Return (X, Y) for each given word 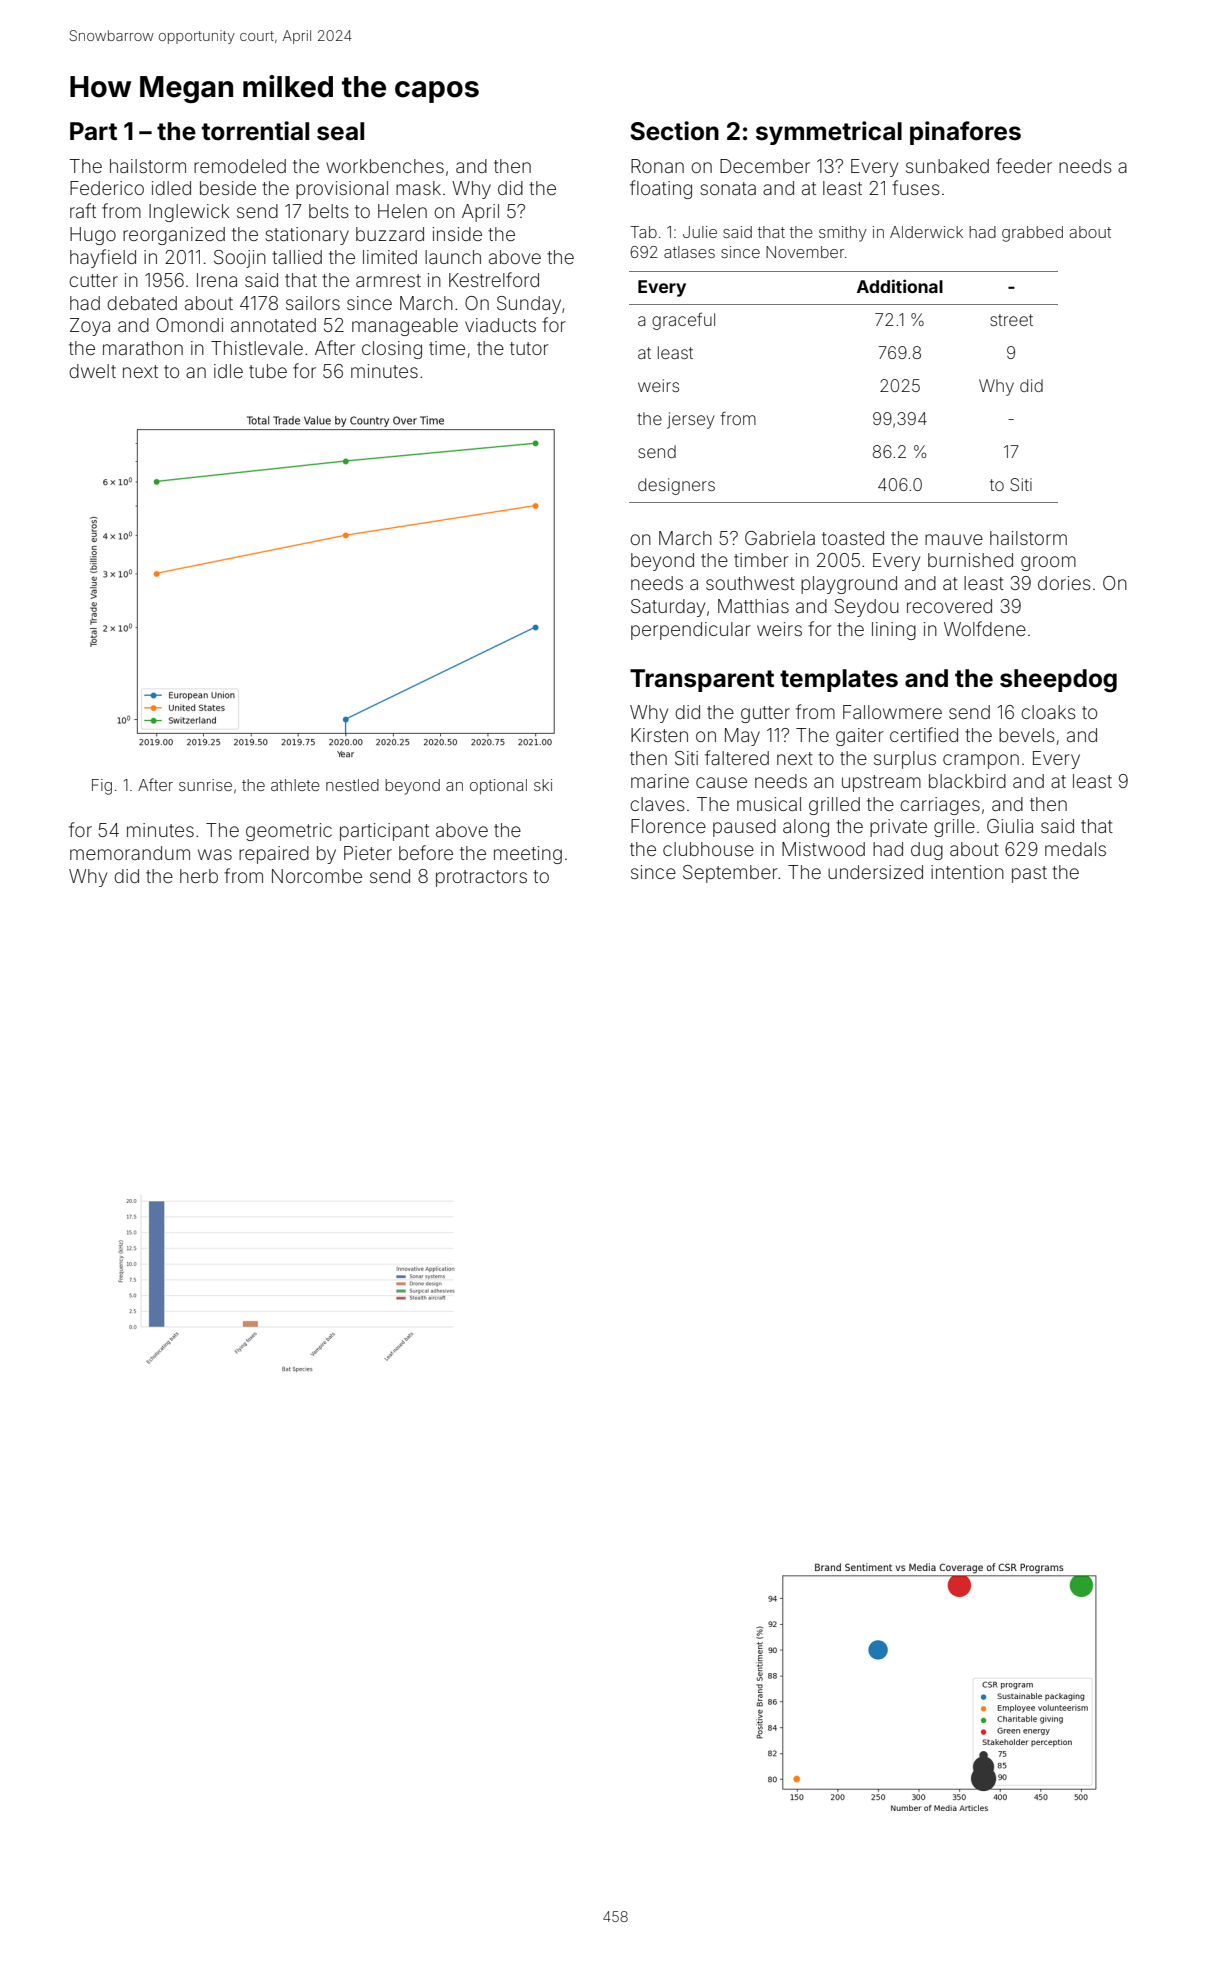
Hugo (93, 236)
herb (199, 876)
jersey (691, 420)
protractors (481, 878)
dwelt (92, 371)
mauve (954, 539)
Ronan (657, 166)
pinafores (965, 133)
